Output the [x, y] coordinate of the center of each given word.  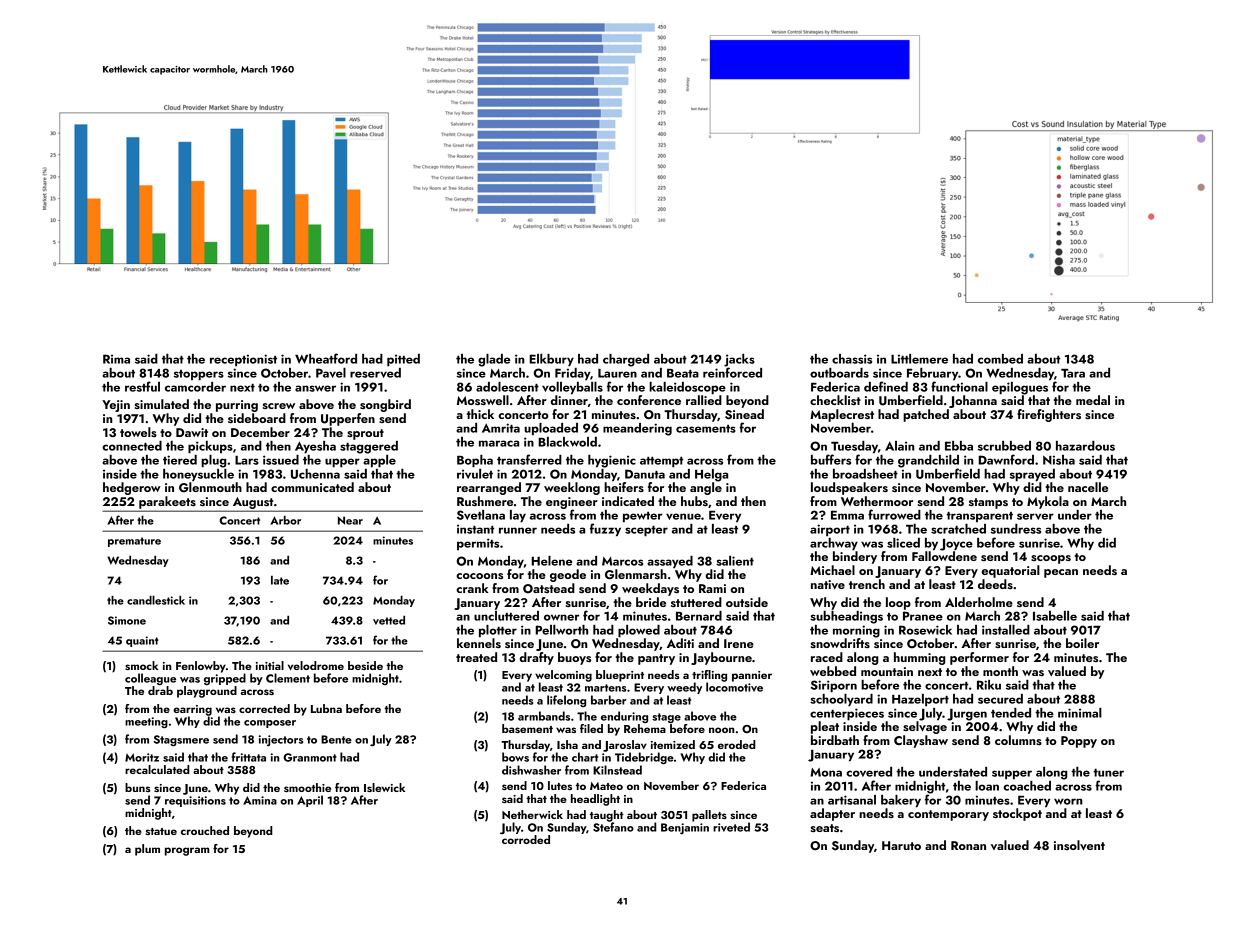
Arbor [285, 520]
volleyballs [572, 388]
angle [706, 488]
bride [651, 602]
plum [147, 850]
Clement [288, 678]
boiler [1082, 643]
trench [867, 584]
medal [1093, 400]
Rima [116, 359]
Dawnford [1006, 459]
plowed [639, 631]
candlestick [156, 600]
